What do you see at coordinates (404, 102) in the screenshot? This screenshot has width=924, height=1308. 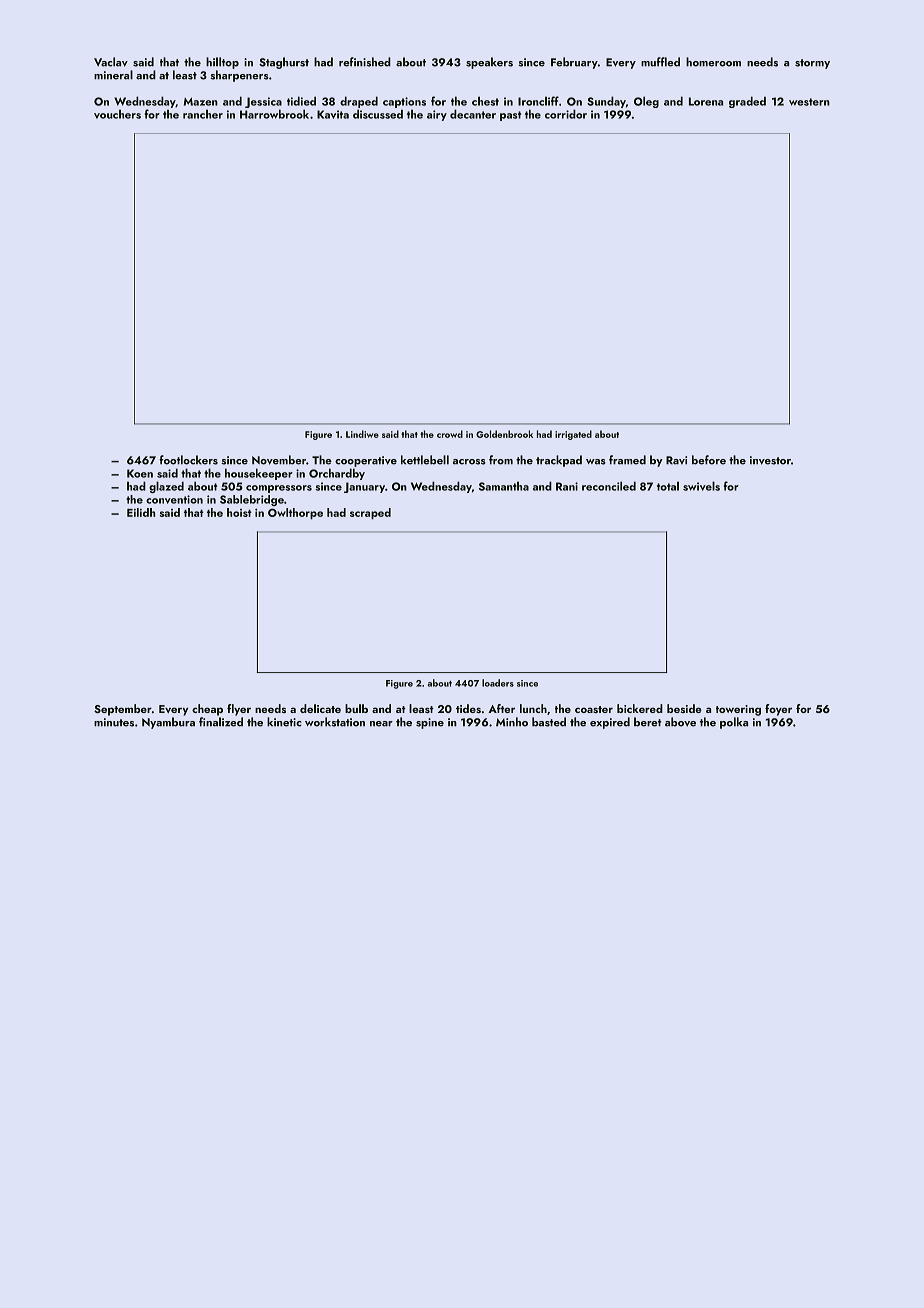 I see `captions` at bounding box center [404, 102].
